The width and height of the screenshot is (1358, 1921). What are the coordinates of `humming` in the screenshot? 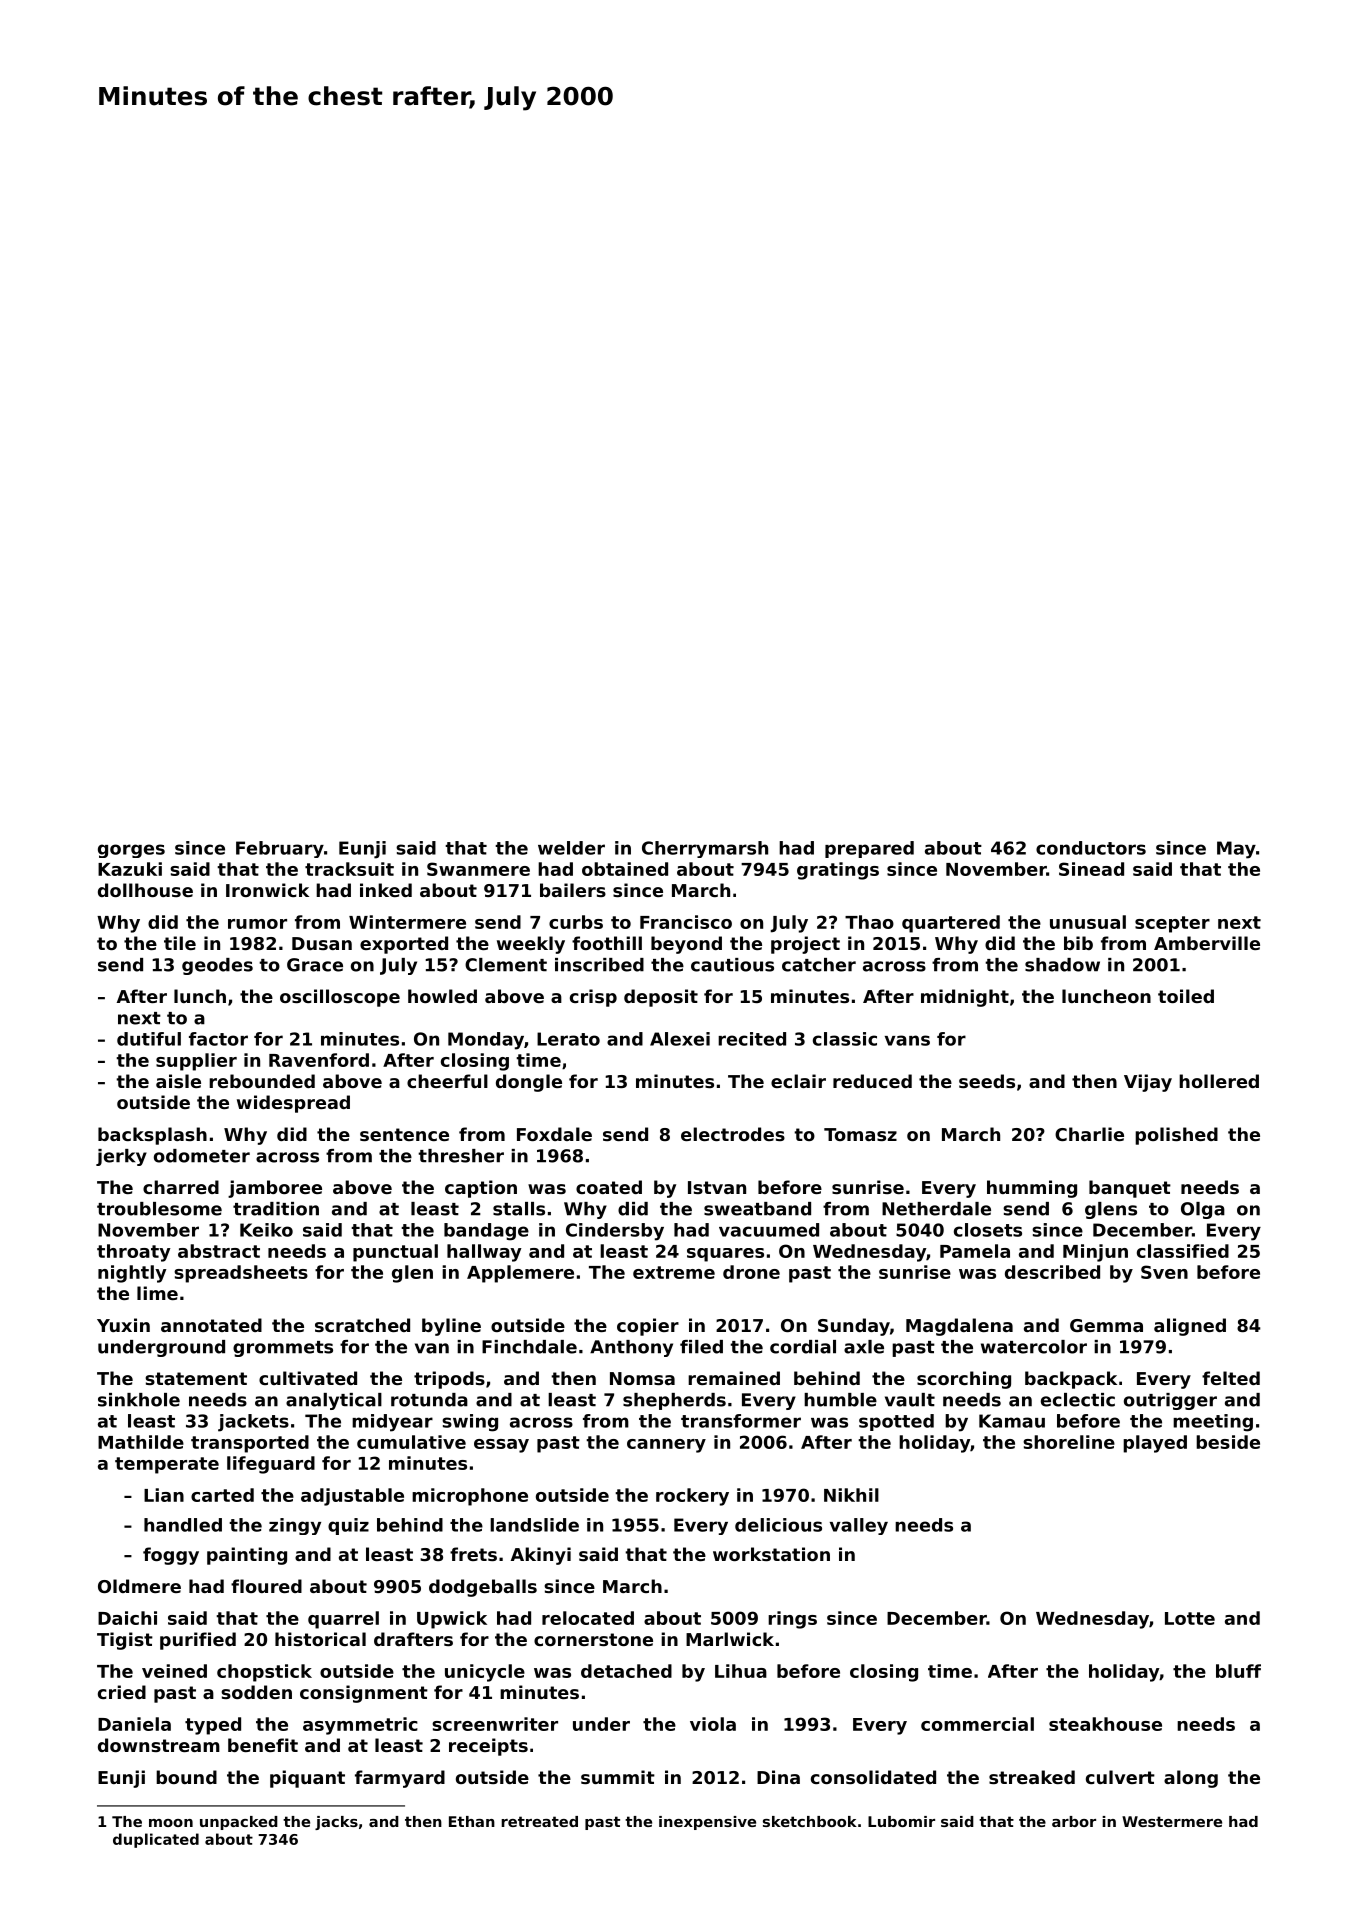 It's located at (1032, 1189).
